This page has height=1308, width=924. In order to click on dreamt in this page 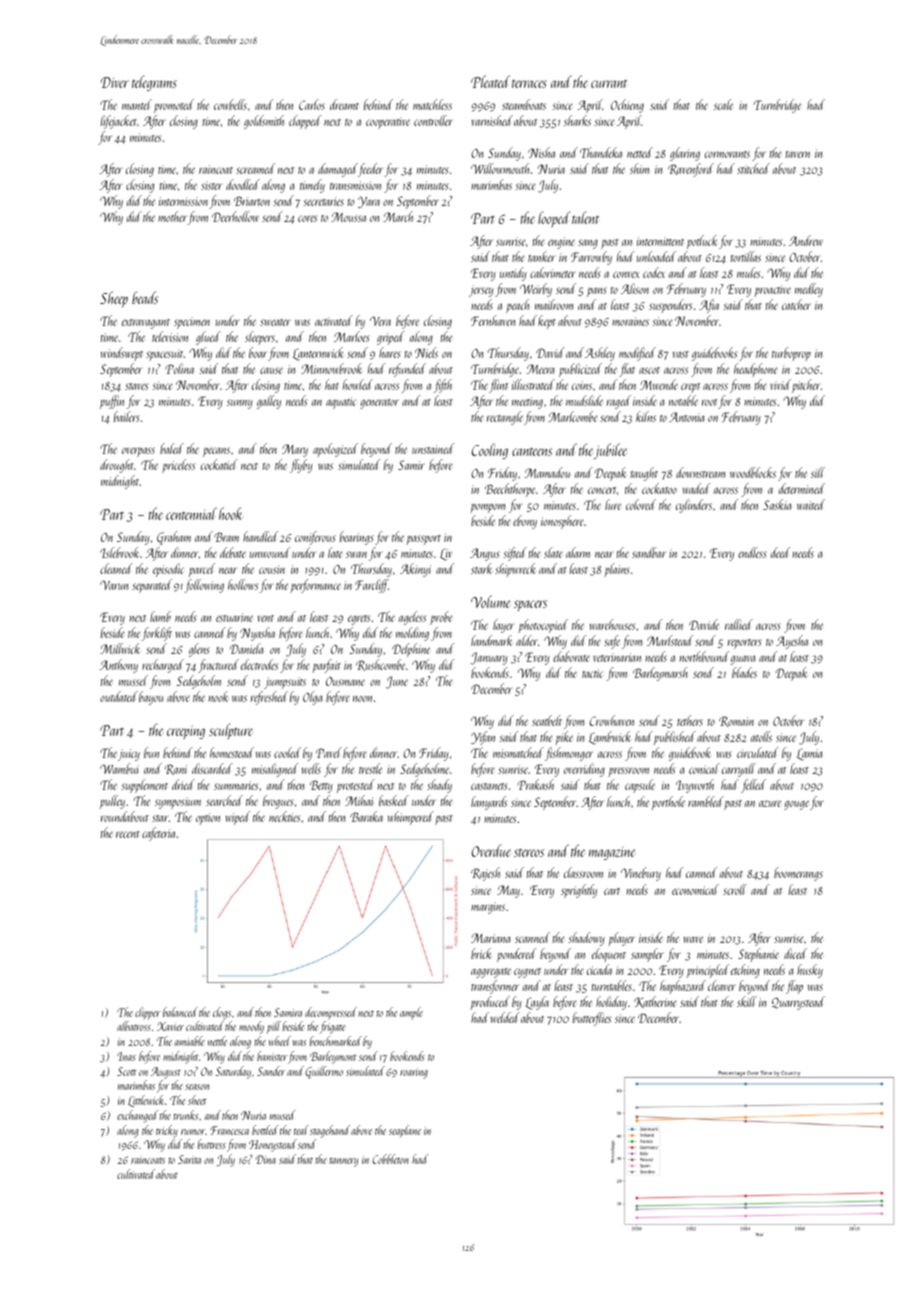, I will do `click(344, 104)`.
